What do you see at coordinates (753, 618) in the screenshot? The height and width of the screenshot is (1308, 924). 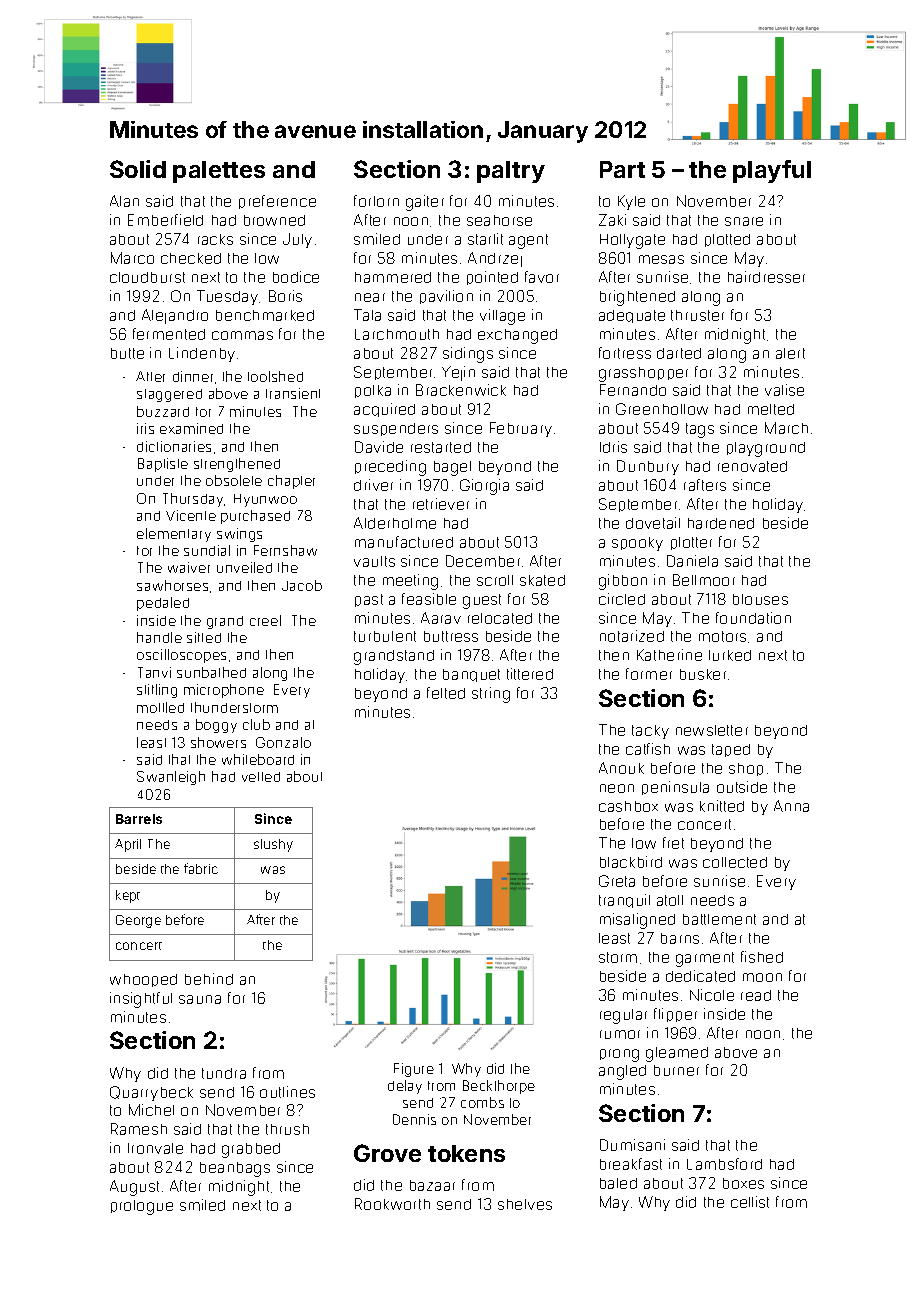 I see `foundation` at bounding box center [753, 618].
